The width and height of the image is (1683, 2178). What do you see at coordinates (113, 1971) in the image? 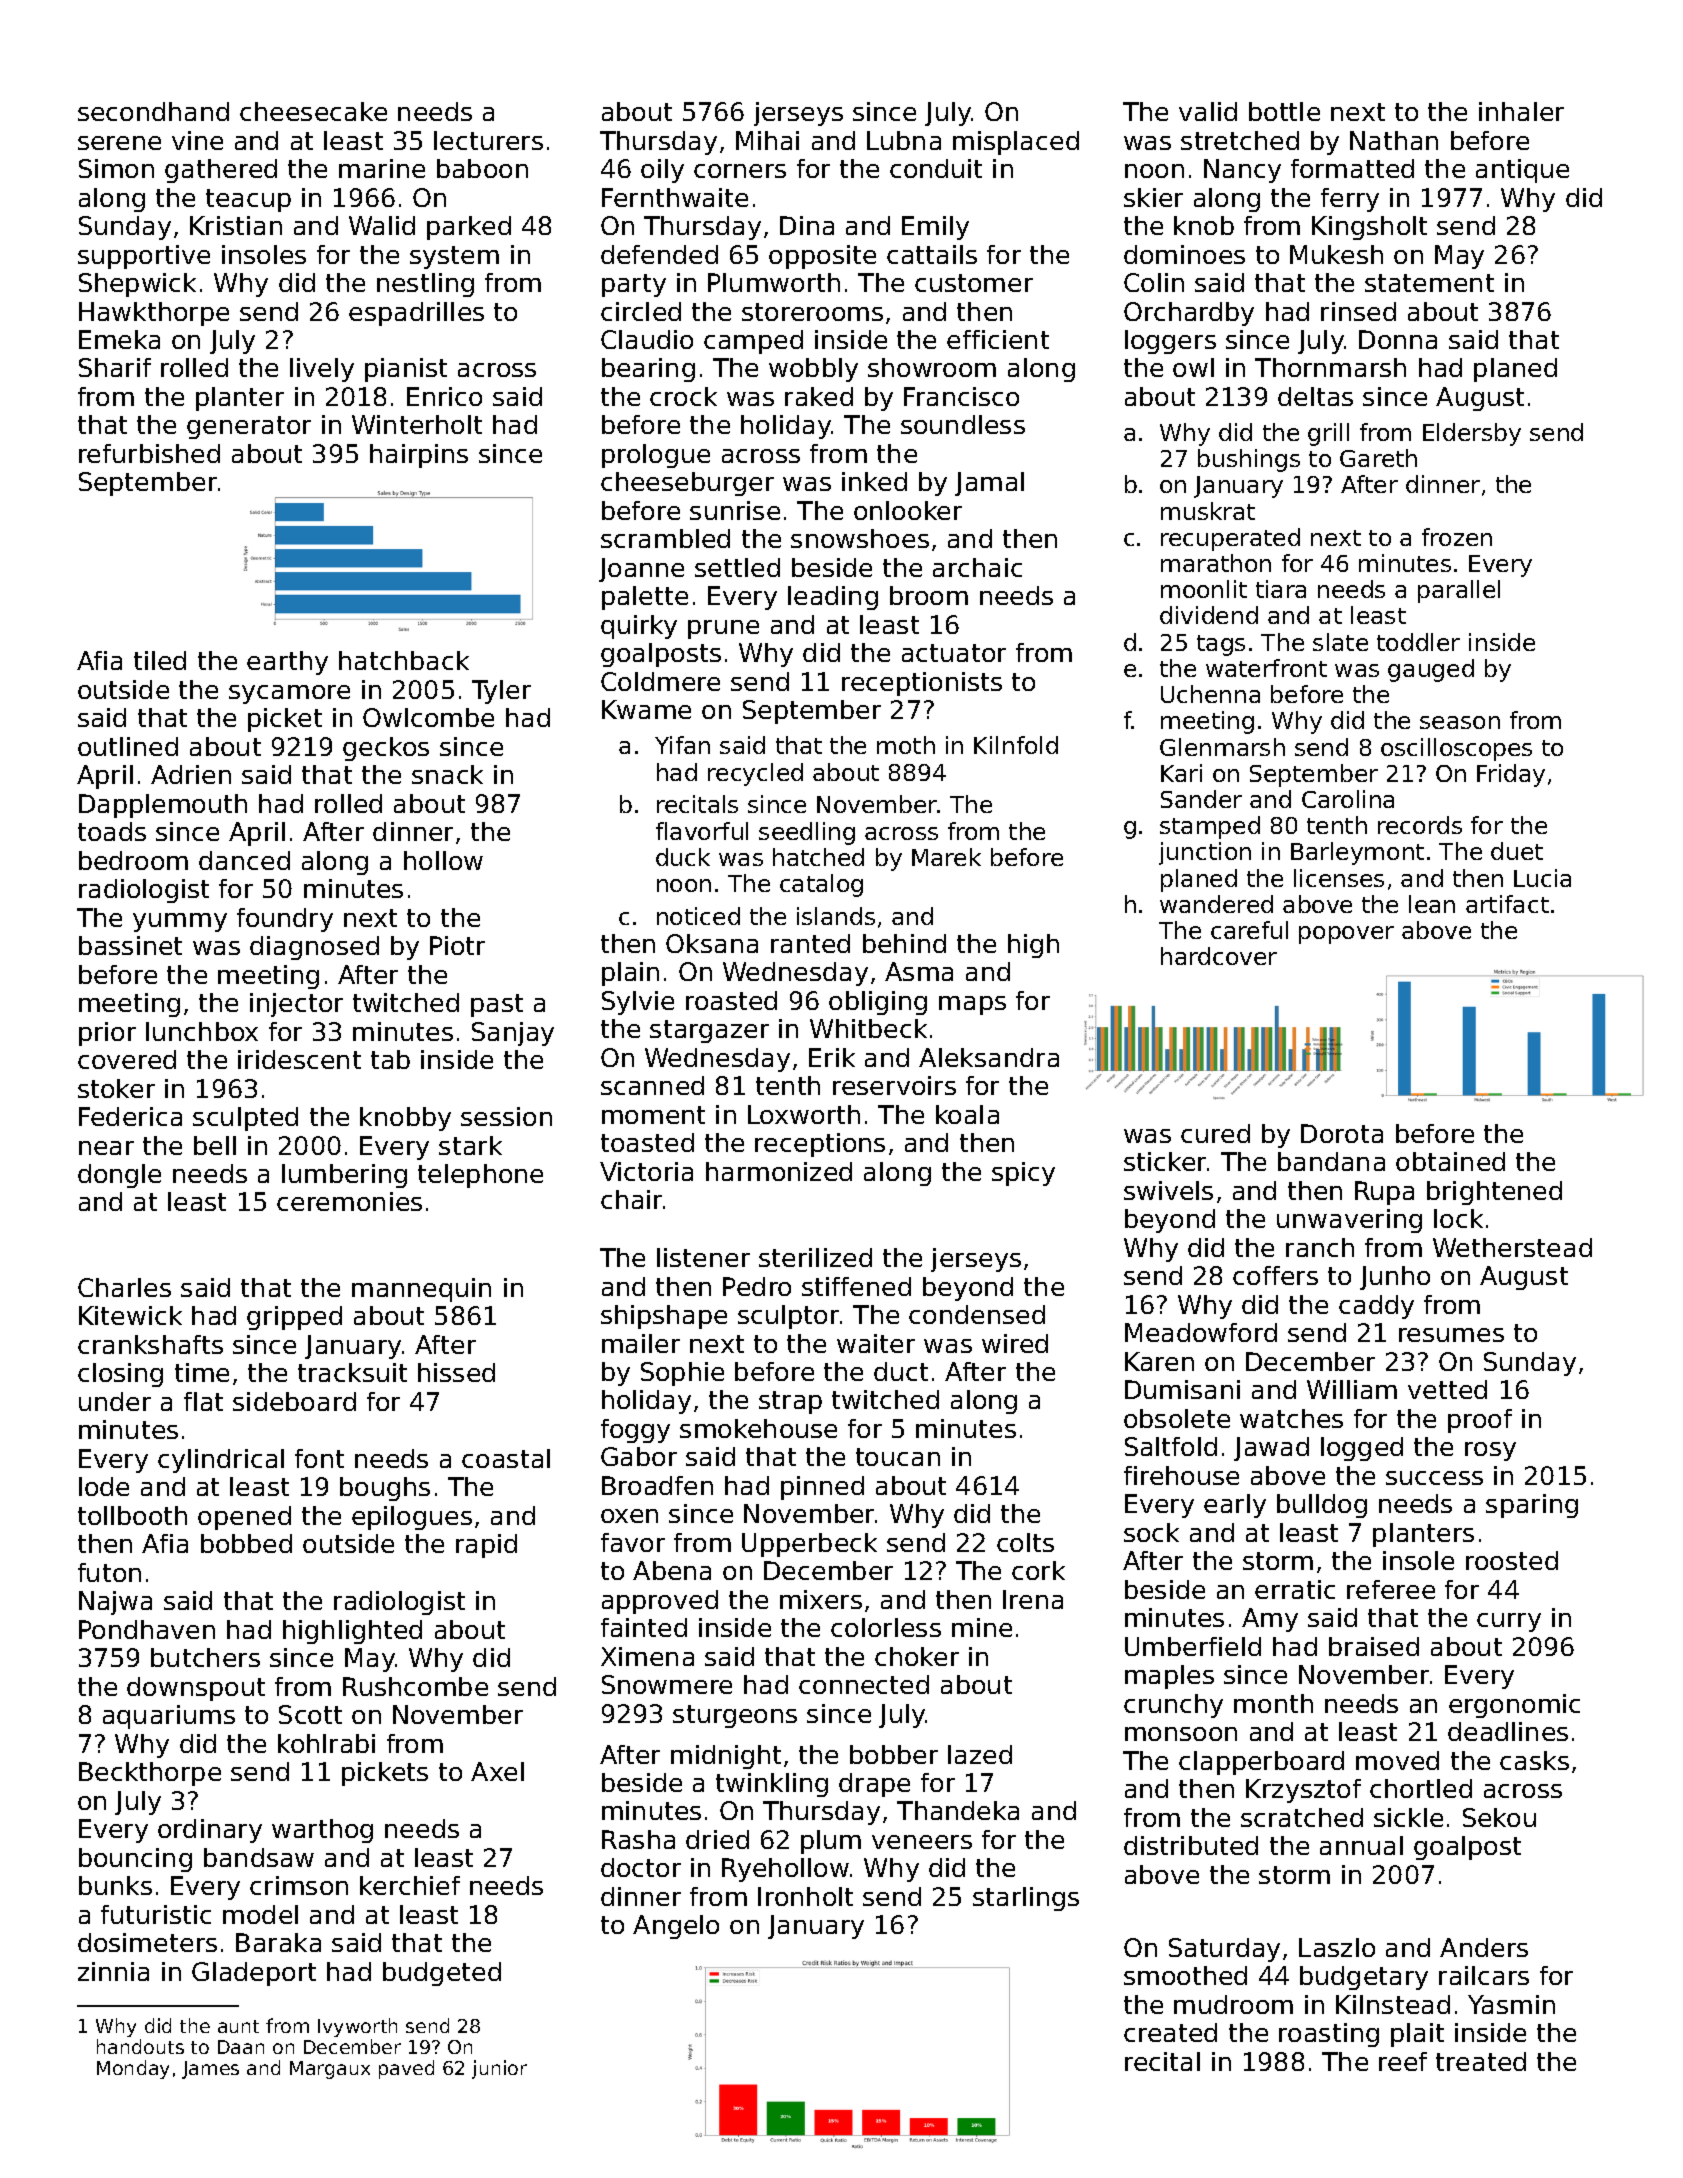
I see `zinnia` at bounding box center [113, 1971].
